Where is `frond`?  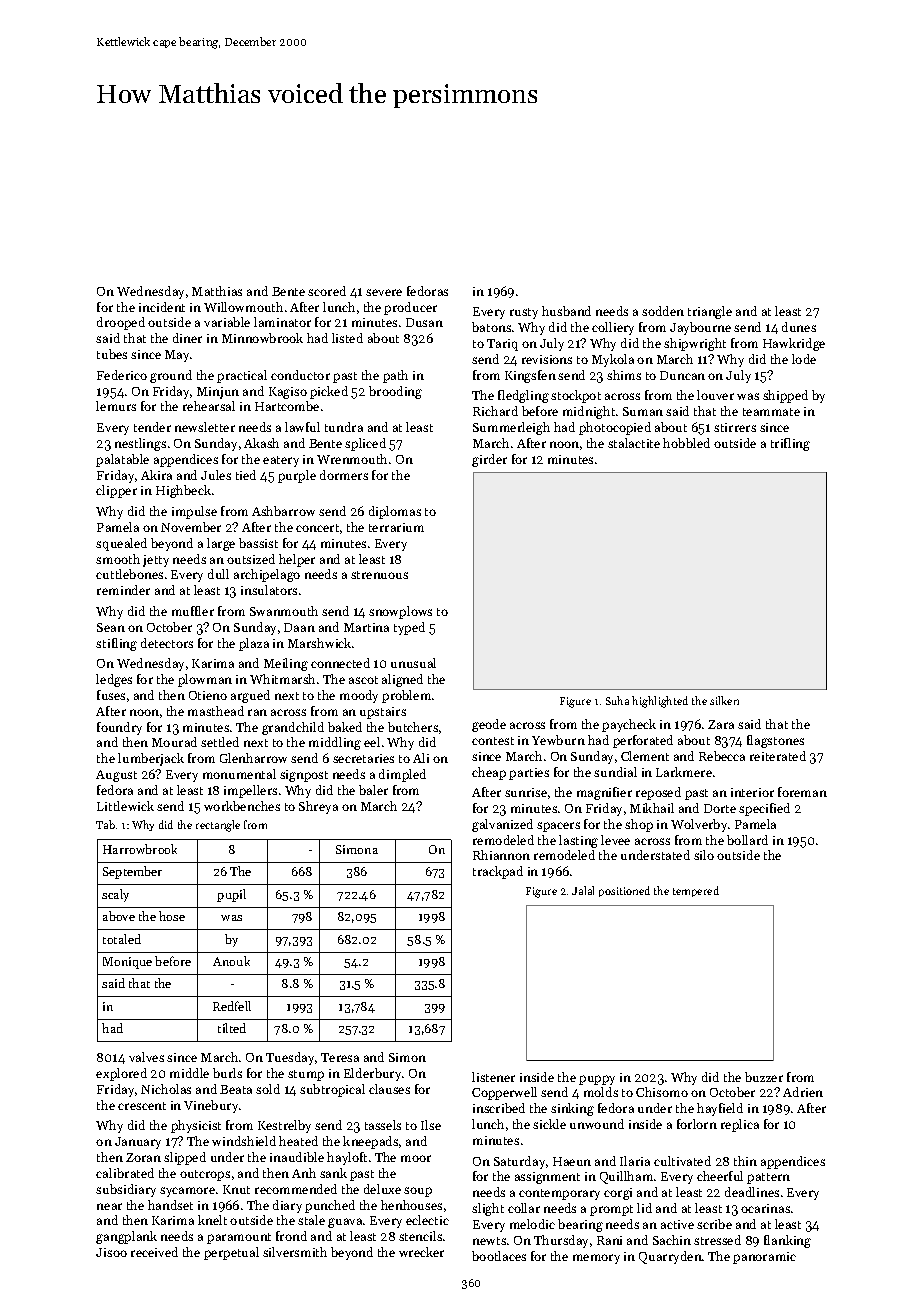 frond is located at coordinates (291, 1236).
